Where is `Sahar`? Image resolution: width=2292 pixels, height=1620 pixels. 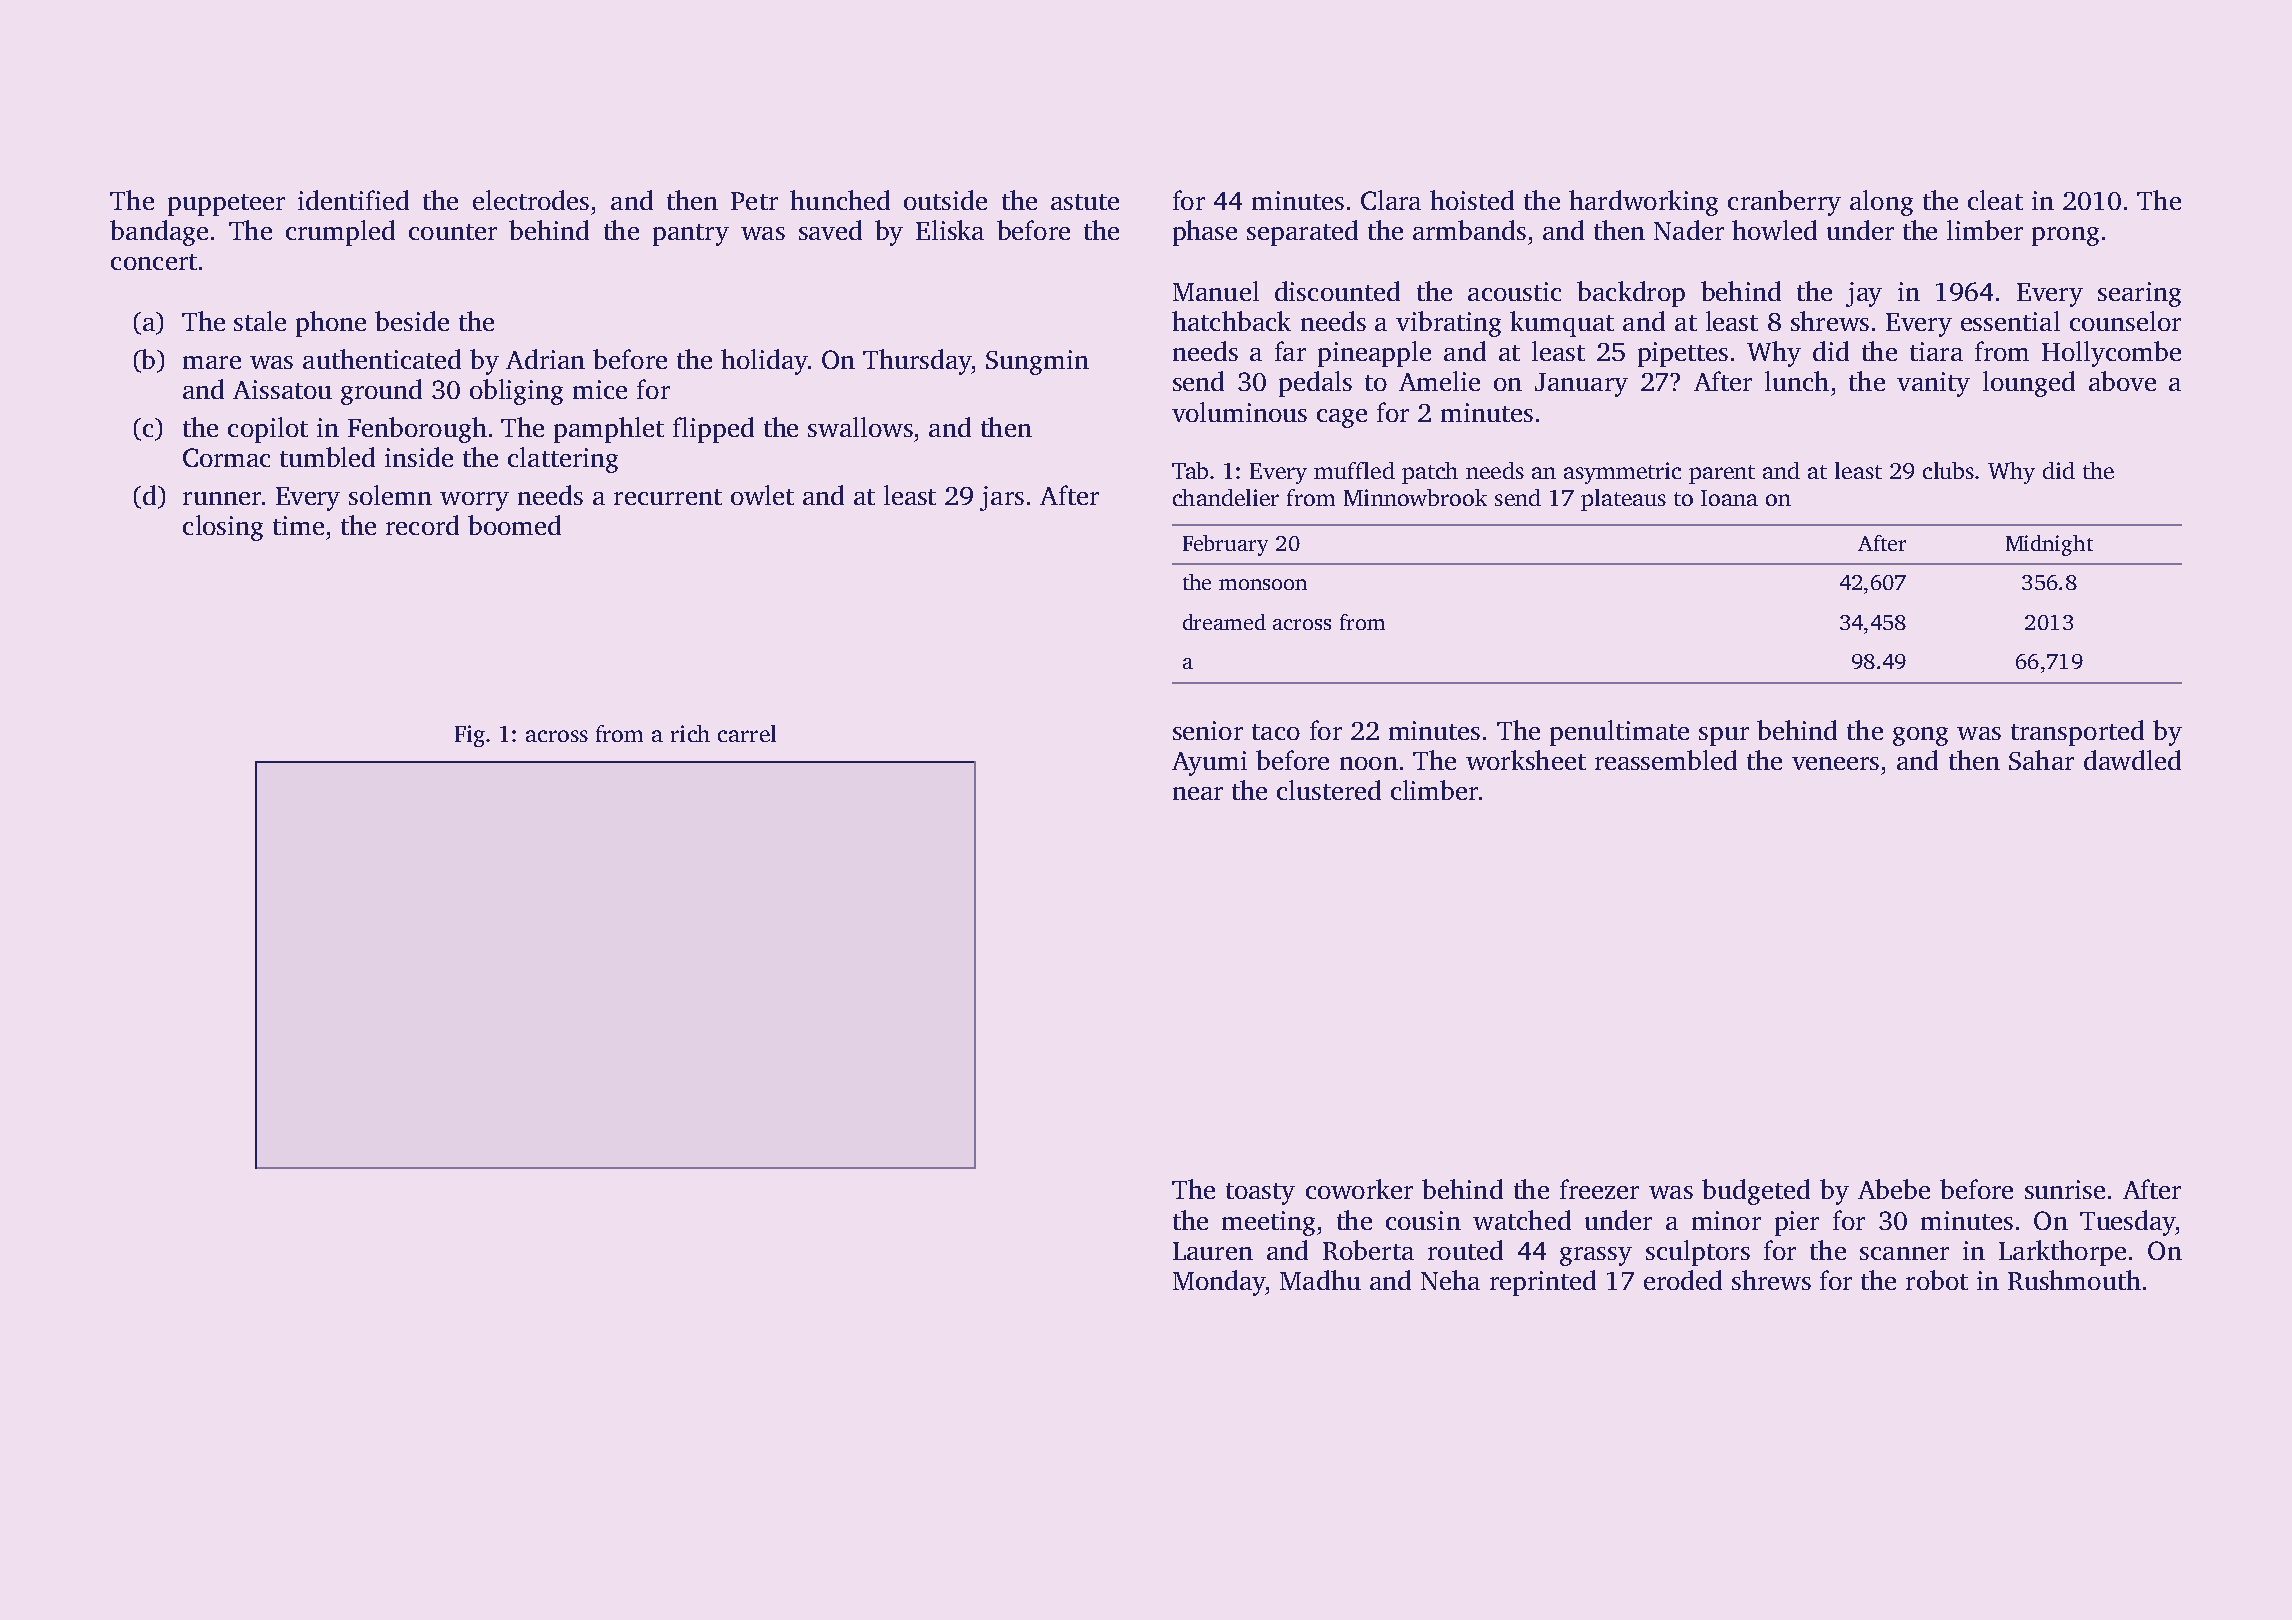
Sahar is located at coordinates (2041, 760).
